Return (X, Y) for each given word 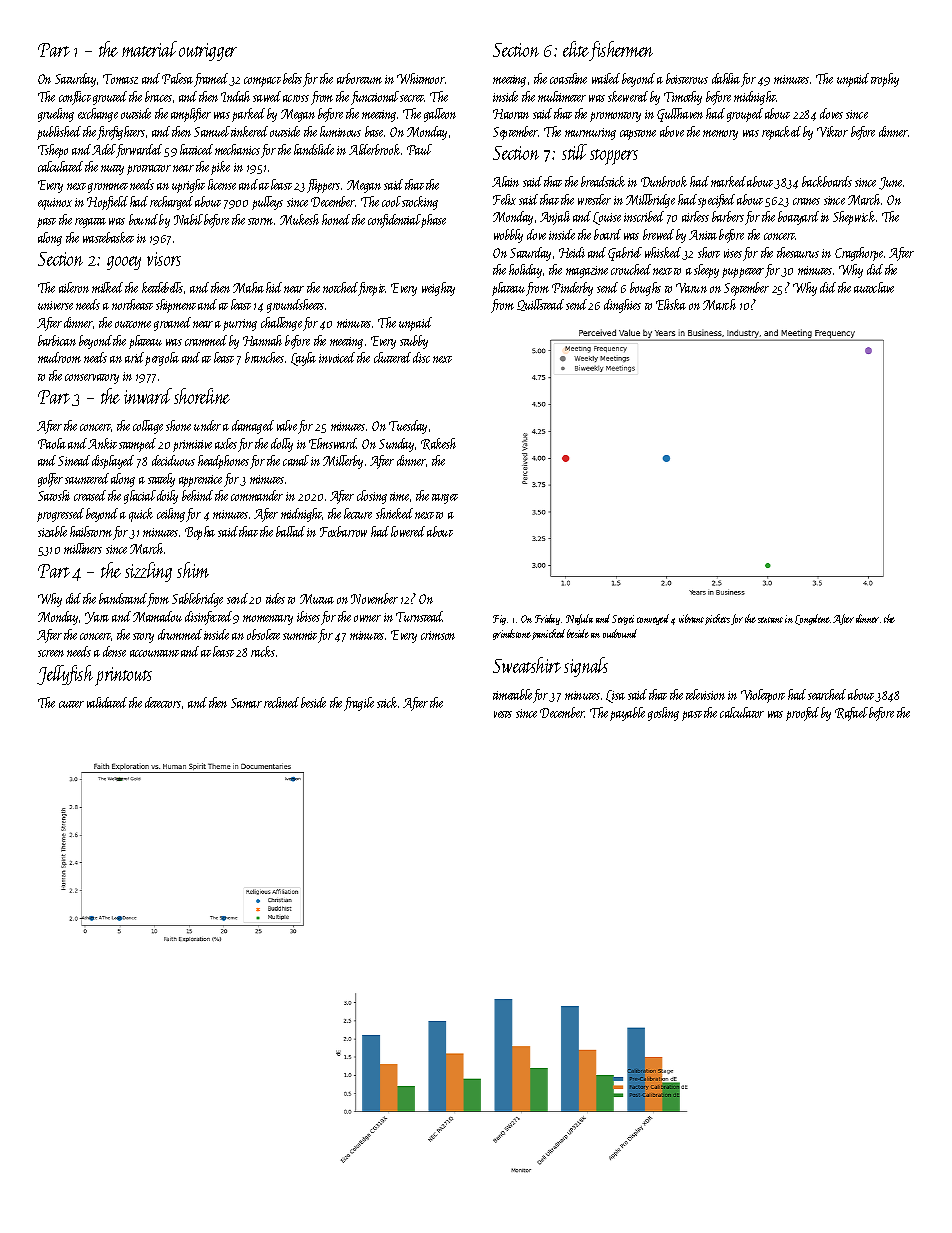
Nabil (188, 219)
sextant (770, 620)
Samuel (212, 131)
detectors (163, 702)
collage (148, 427)
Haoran (511, 114)
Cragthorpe (860, 254)
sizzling (148, 572)
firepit (372, 289)
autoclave (874, 287)
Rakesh (438, 444)
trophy (885, 80)
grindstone (512, 634)
